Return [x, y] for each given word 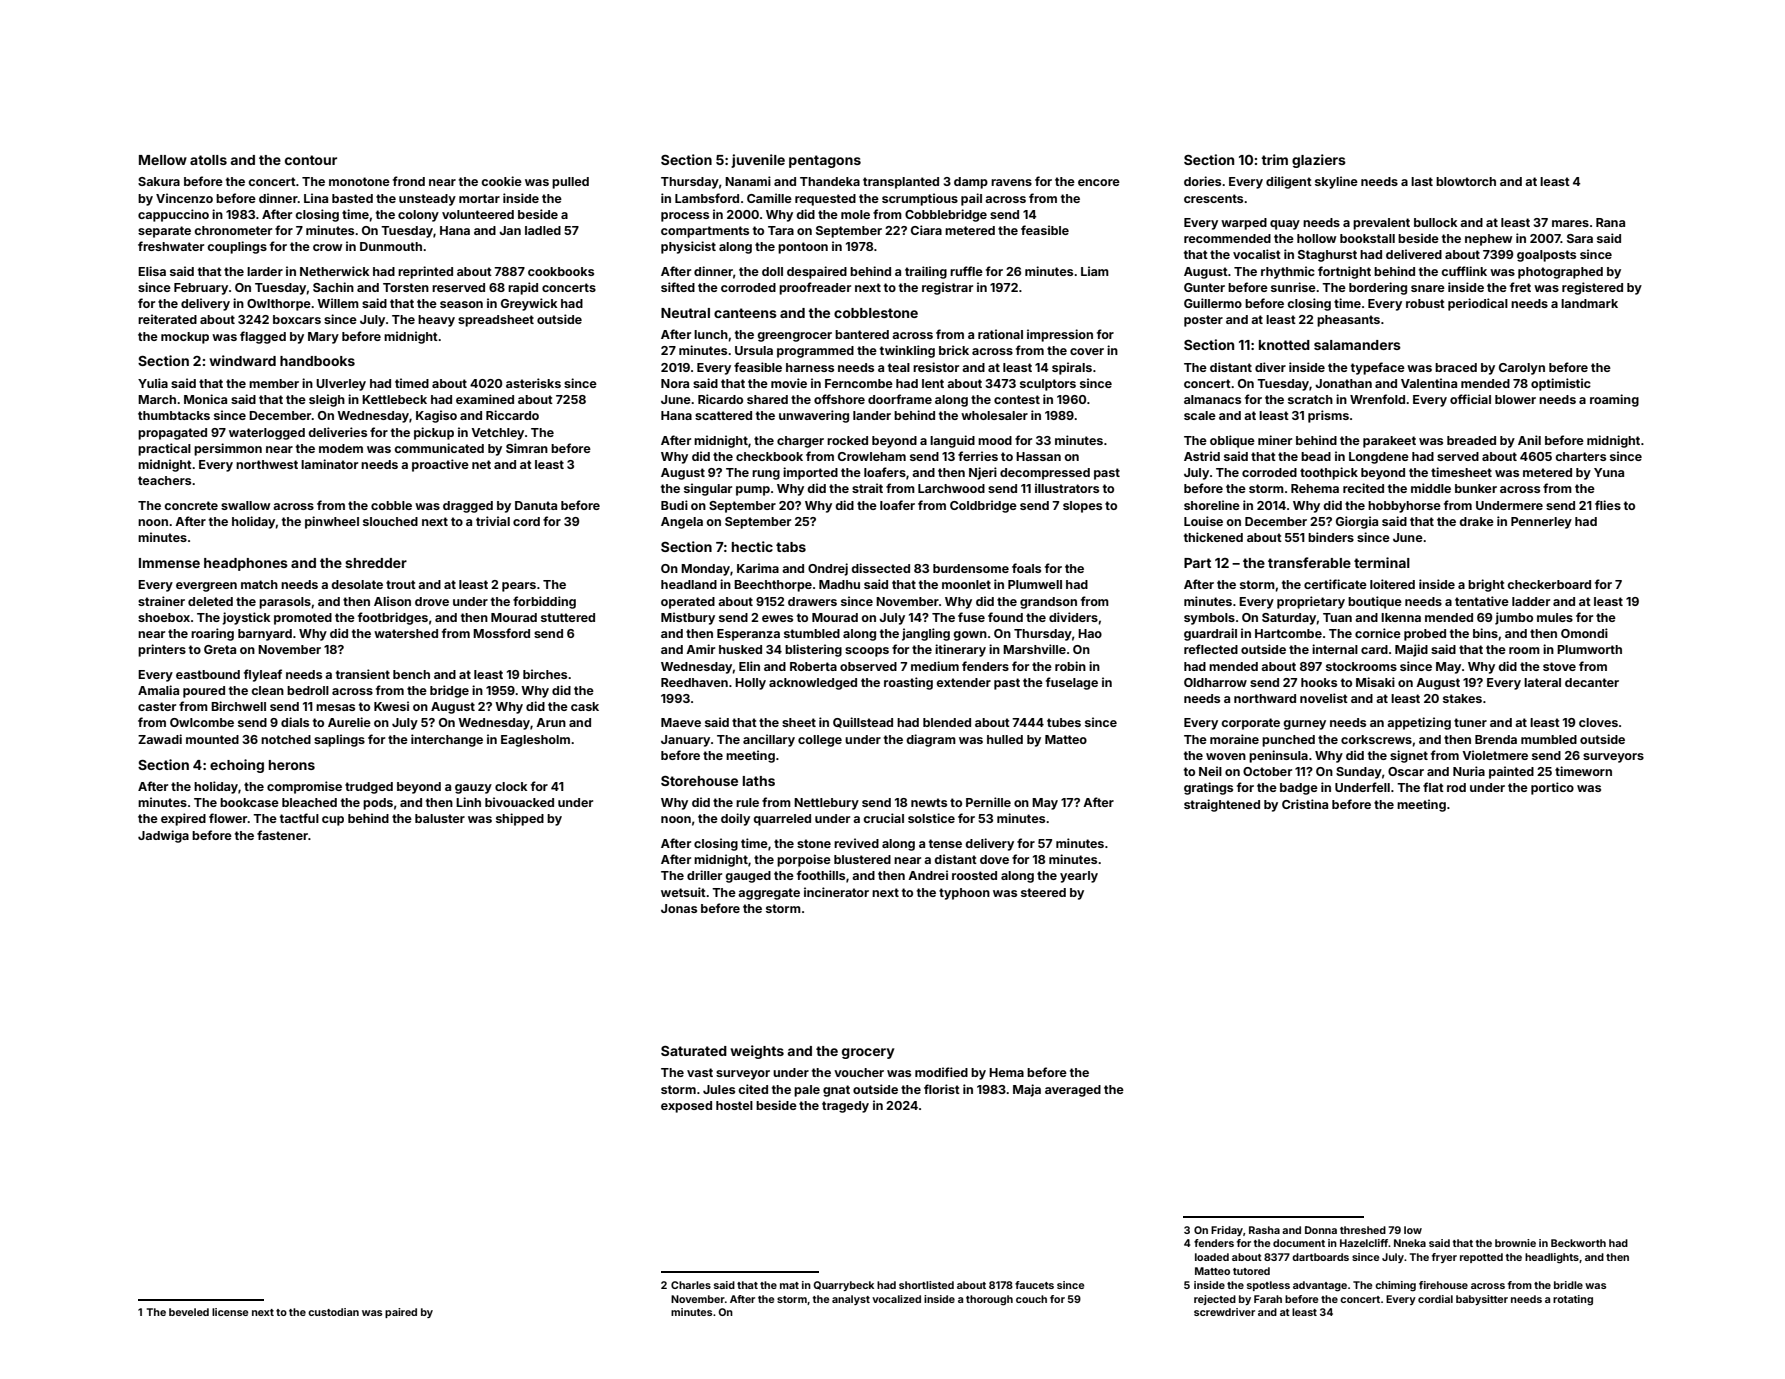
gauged [748, 877]
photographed [1560, 273]
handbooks [317, 361]
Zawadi [160, 739]
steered [1043, 892]
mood [995, 440]
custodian [333, 1312]
